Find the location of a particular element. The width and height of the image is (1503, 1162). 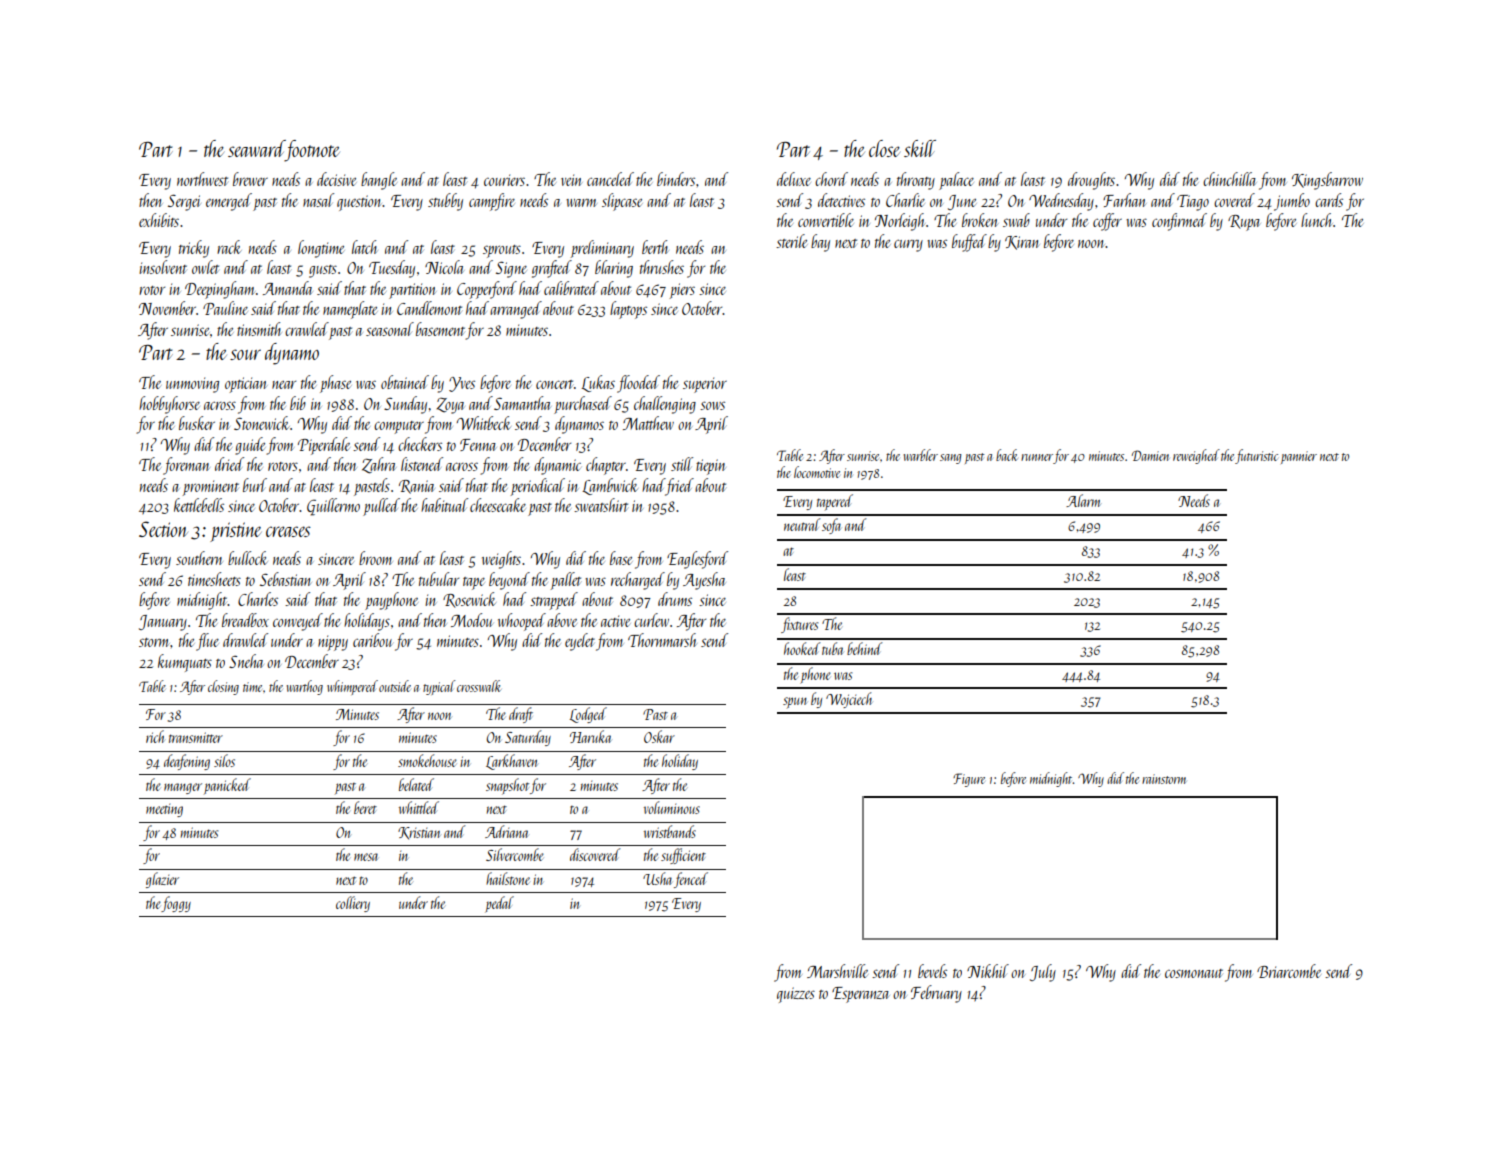

Figure is located at coordinates (969, 780).
